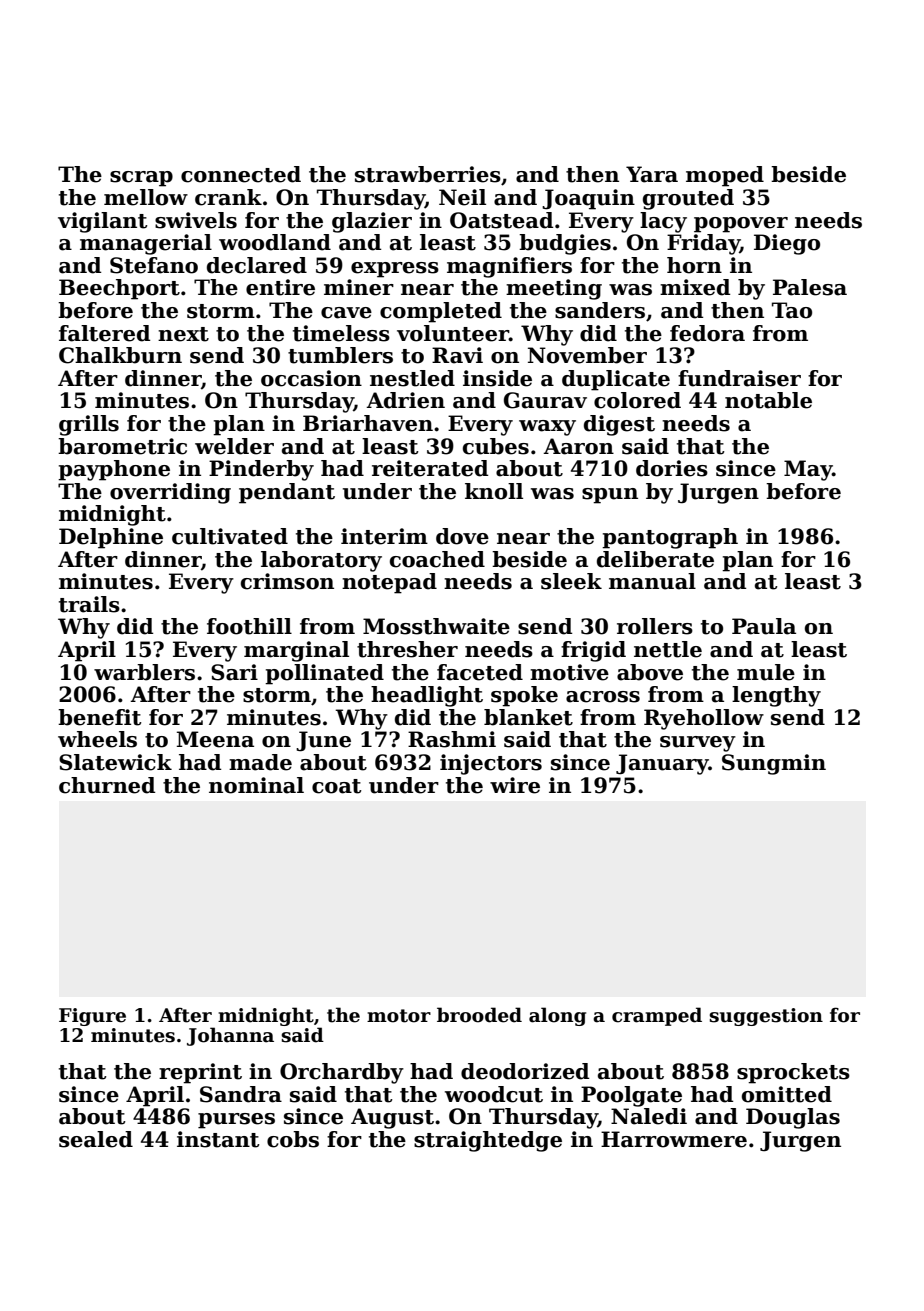  I want to click on Diego, so click(787, 244).
